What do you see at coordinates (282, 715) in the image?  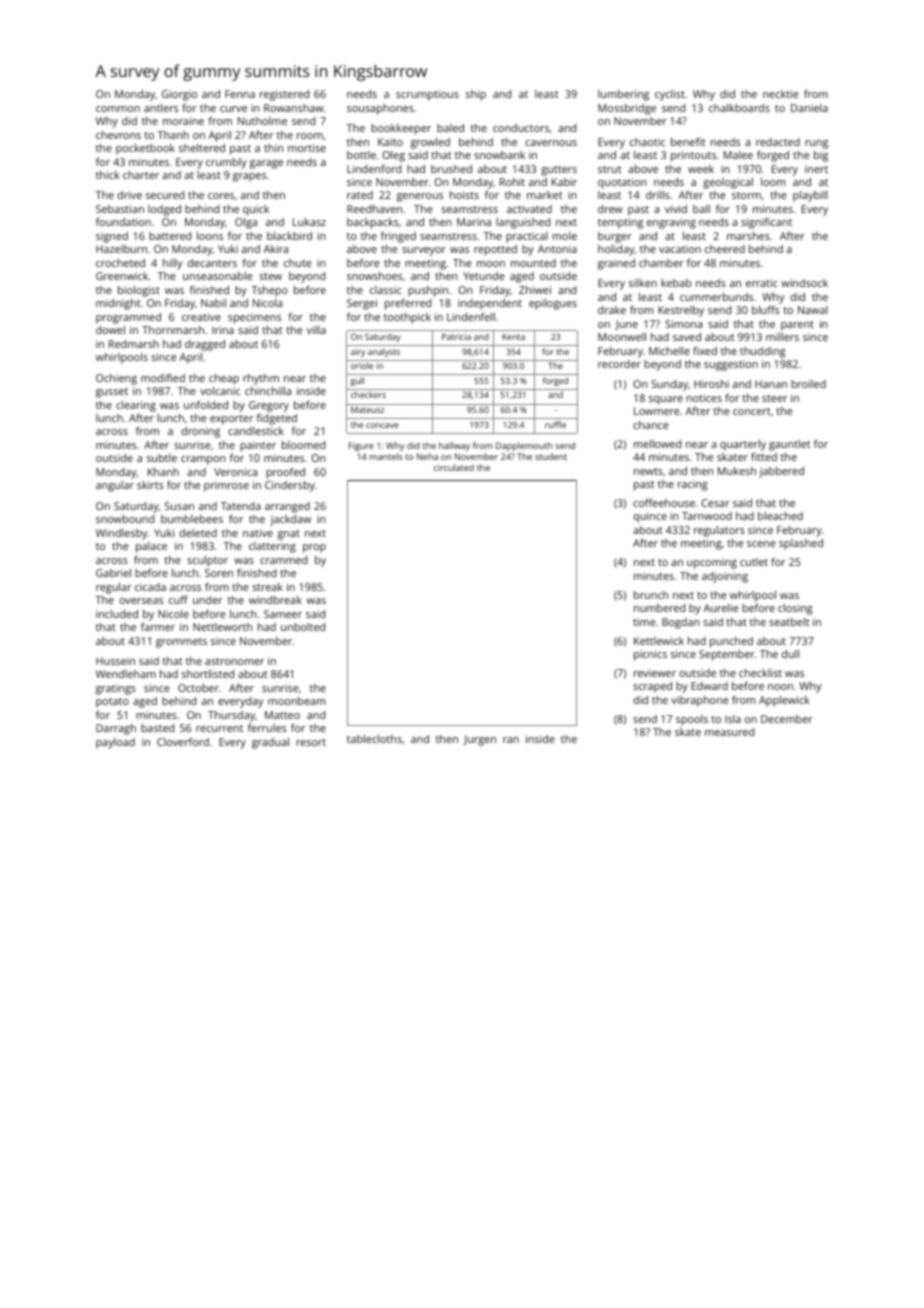 I see `Matteo` at bounding box center [282, 715].
